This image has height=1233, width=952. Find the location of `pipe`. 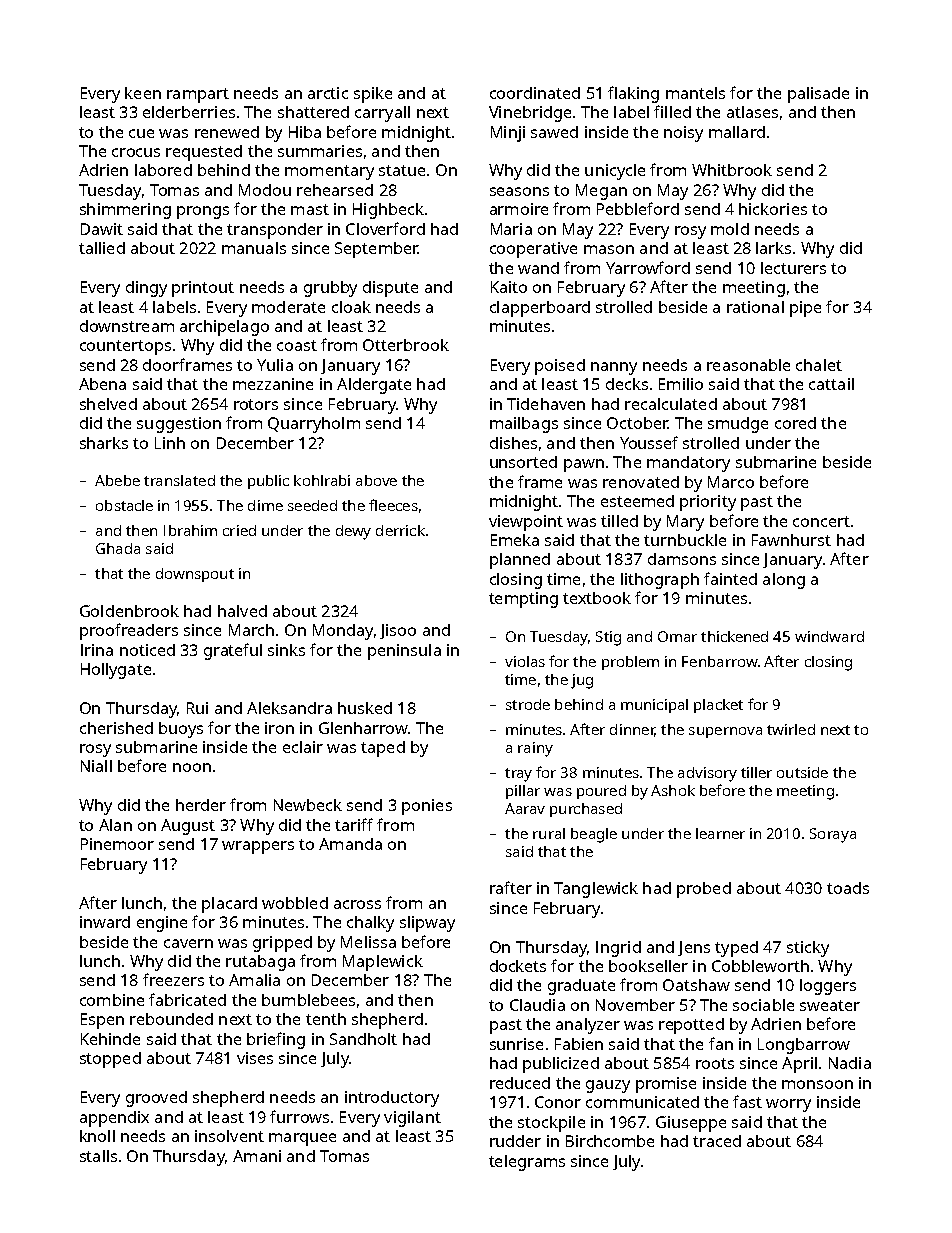

pipe is located at coordinates (805, 309).
